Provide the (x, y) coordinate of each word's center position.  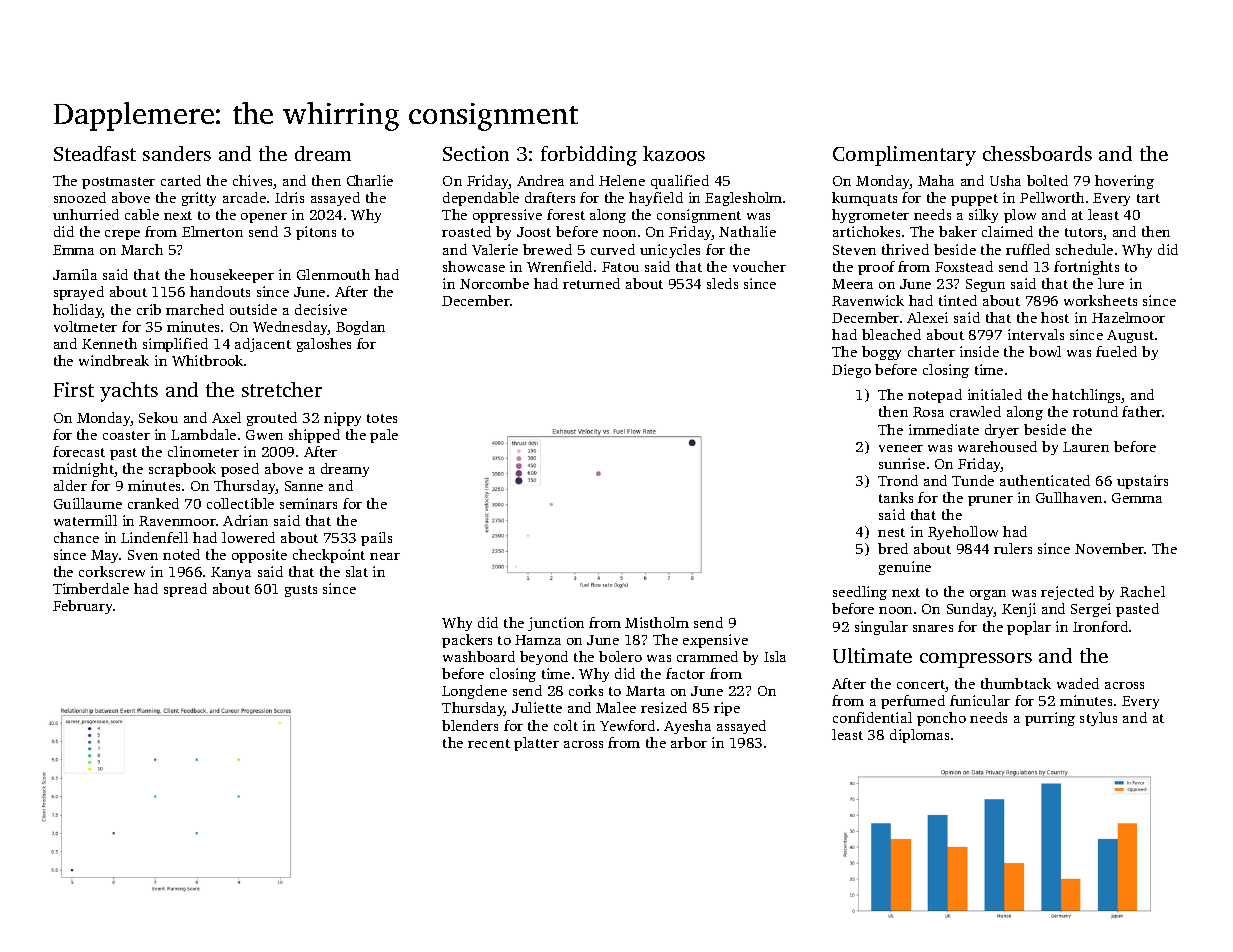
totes (382, 418)
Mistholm (657, 622)
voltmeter (85, 326)
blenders (470, 725)
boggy (881, 353)
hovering (1124, 182)
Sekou (158, 417)
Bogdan (360, 328)
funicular (980, 700)
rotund (1095, 411)
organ (988, 595)
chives (253, 182)
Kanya (231, 573)
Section (476, 153)
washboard (479, 656)
